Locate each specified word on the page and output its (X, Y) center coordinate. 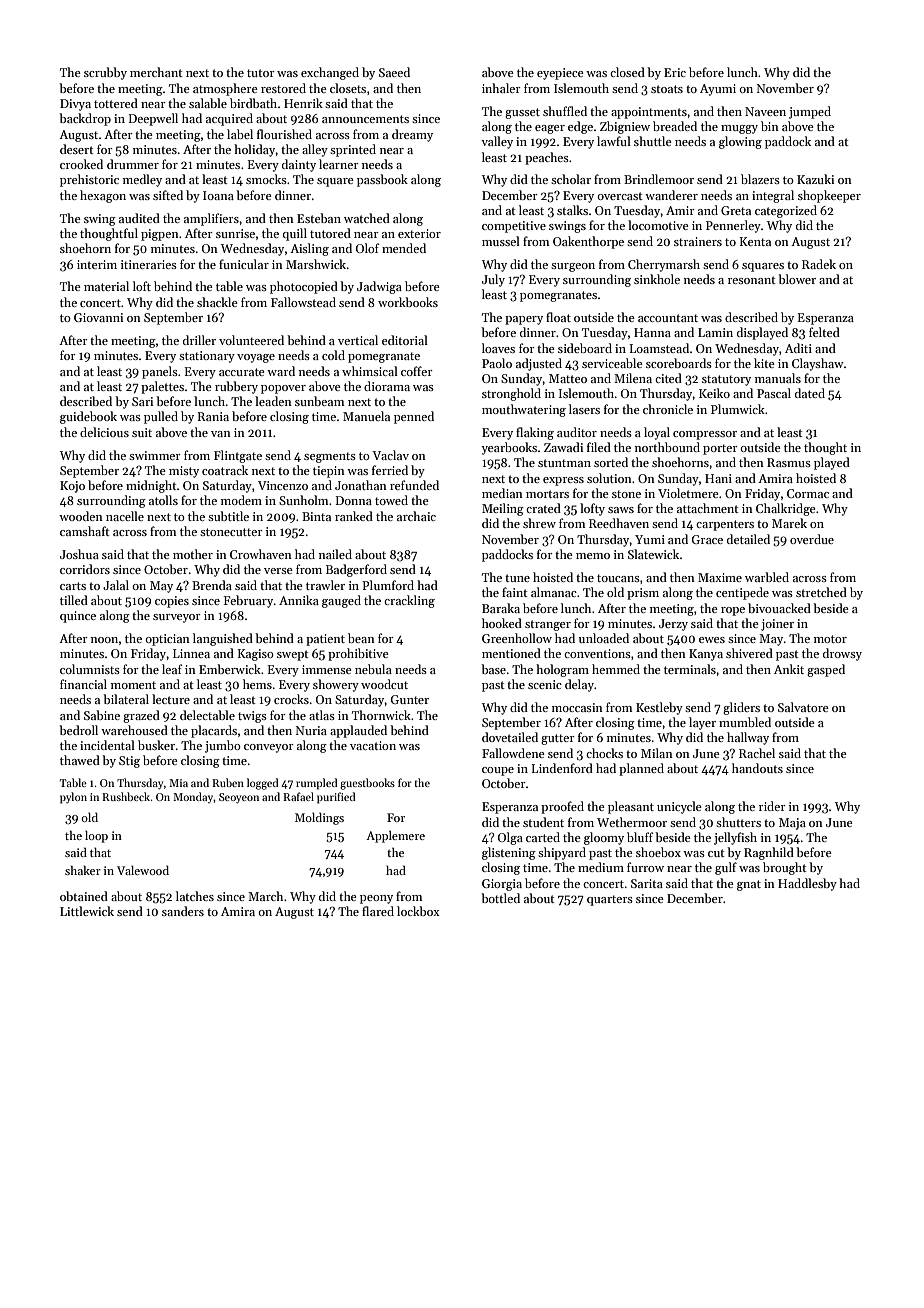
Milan (657, 753)
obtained (84, 896)
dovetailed (510, 737)
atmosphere (225, 89)
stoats (667, 89)
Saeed (394, 72)
